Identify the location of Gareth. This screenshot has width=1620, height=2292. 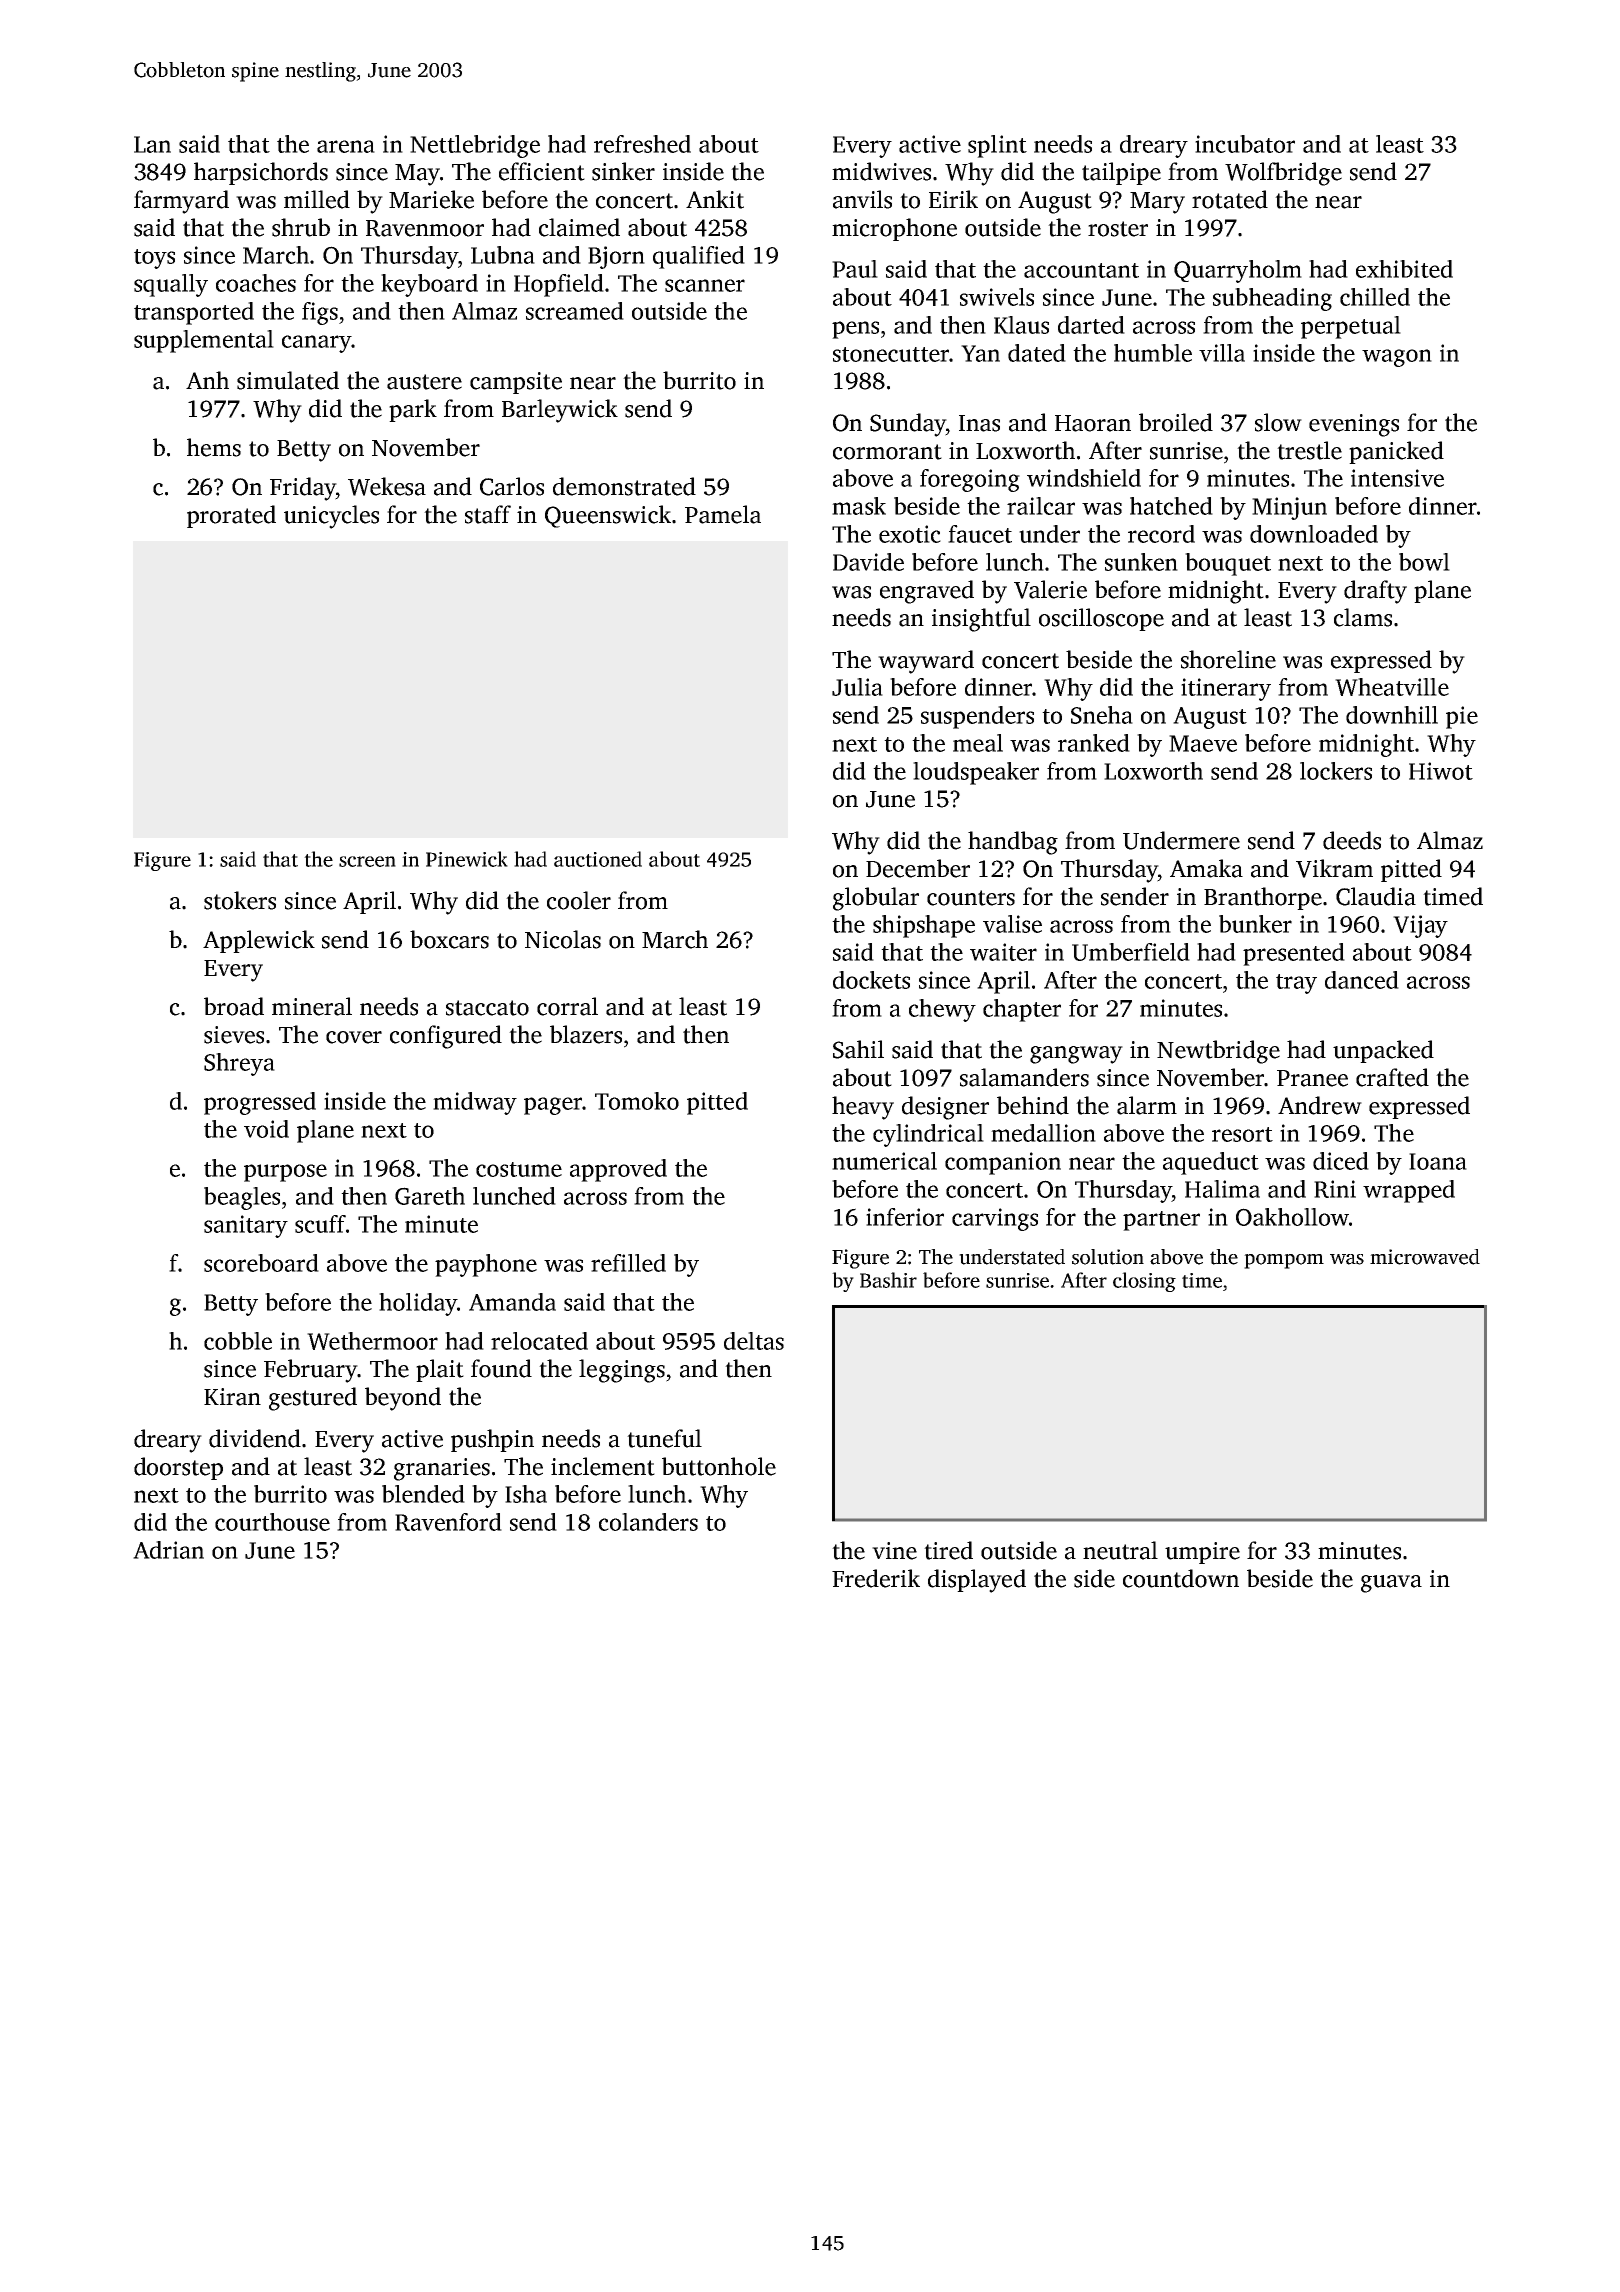
(430, 1196).
